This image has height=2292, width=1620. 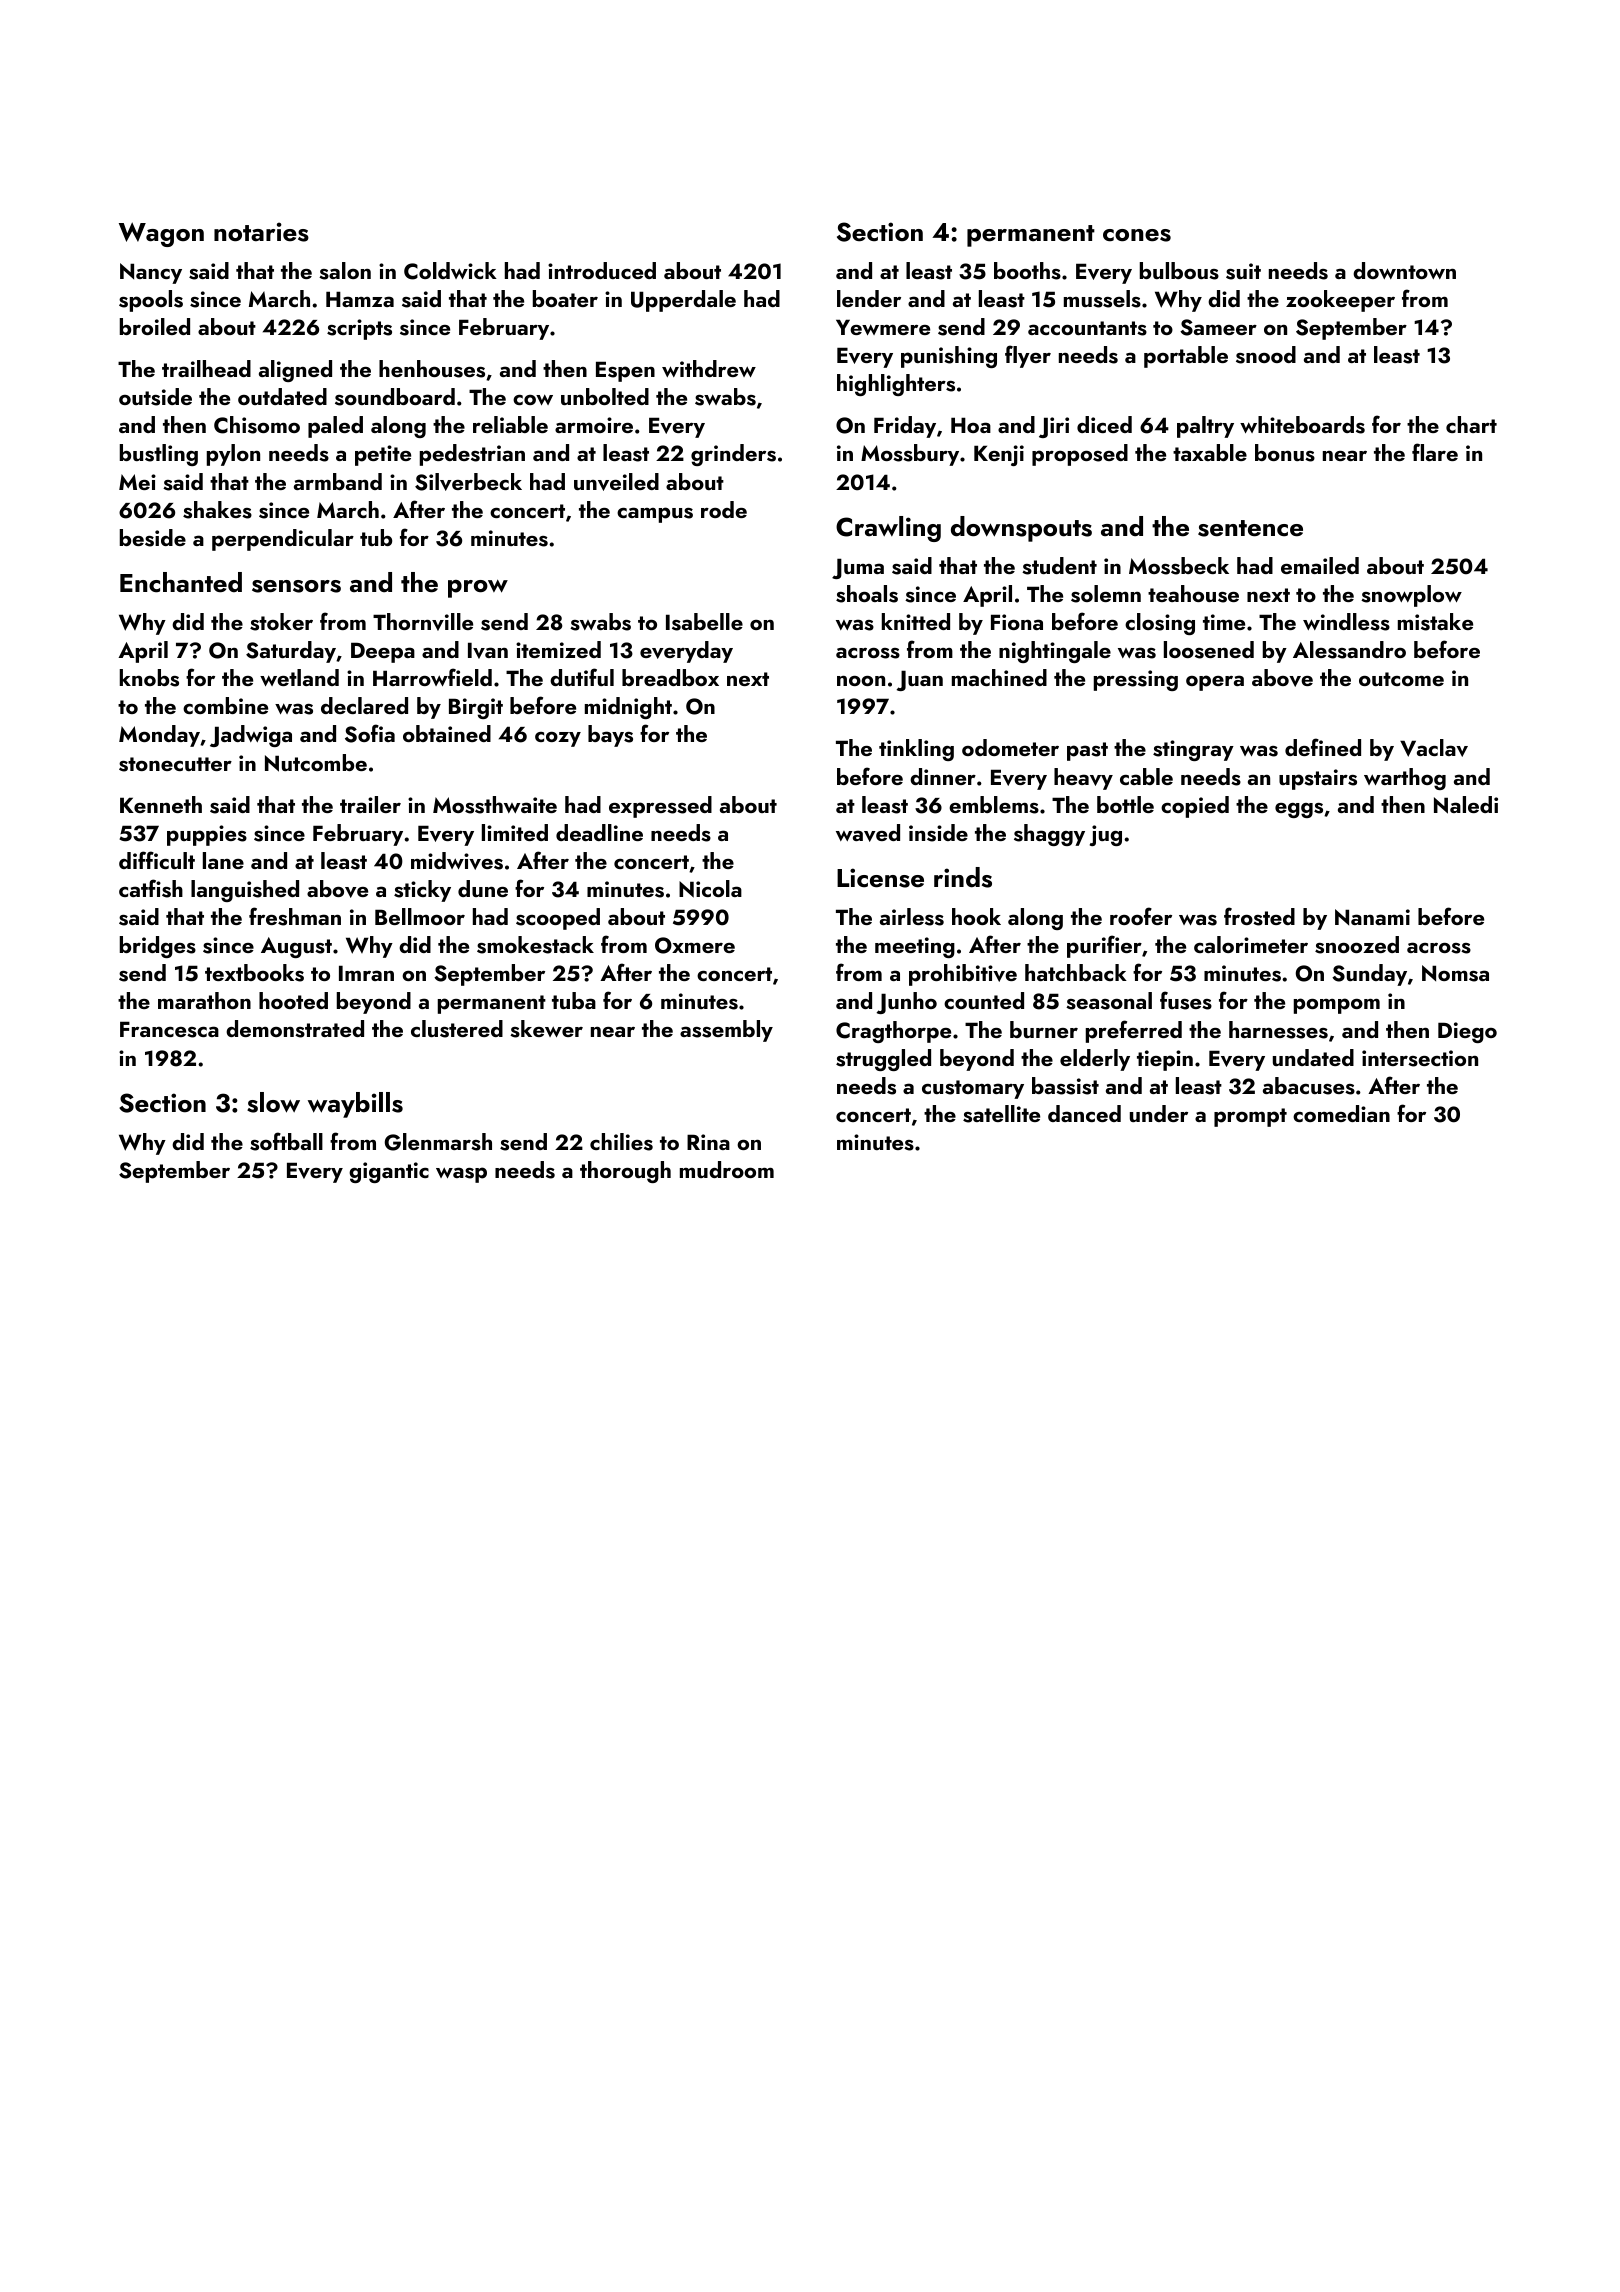 What do you see at coordinates (727, 1169) in the image?
I see `mudroom` at bounding box center [727, 1169].
